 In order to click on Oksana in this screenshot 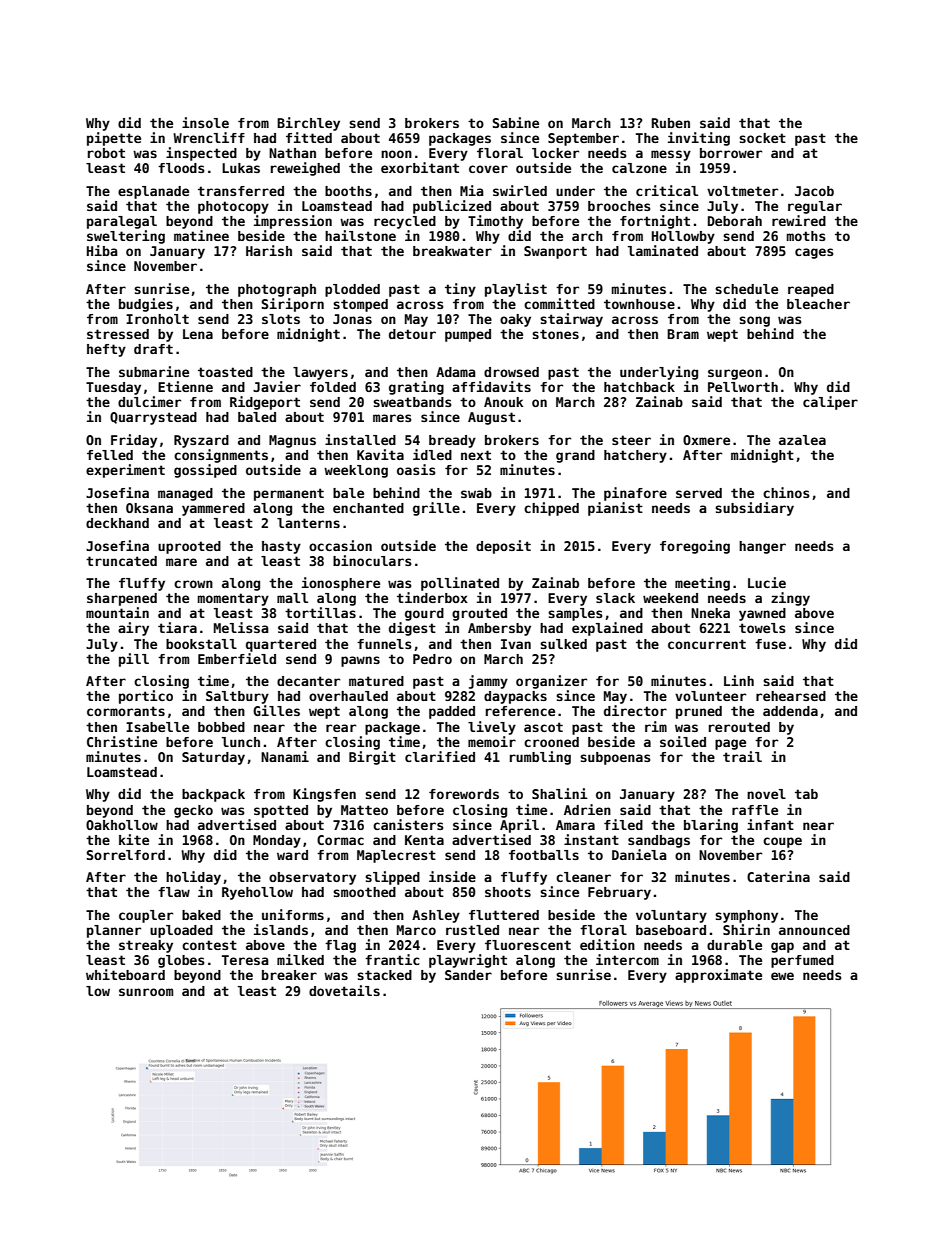, I will do `click(149, 508)`.
